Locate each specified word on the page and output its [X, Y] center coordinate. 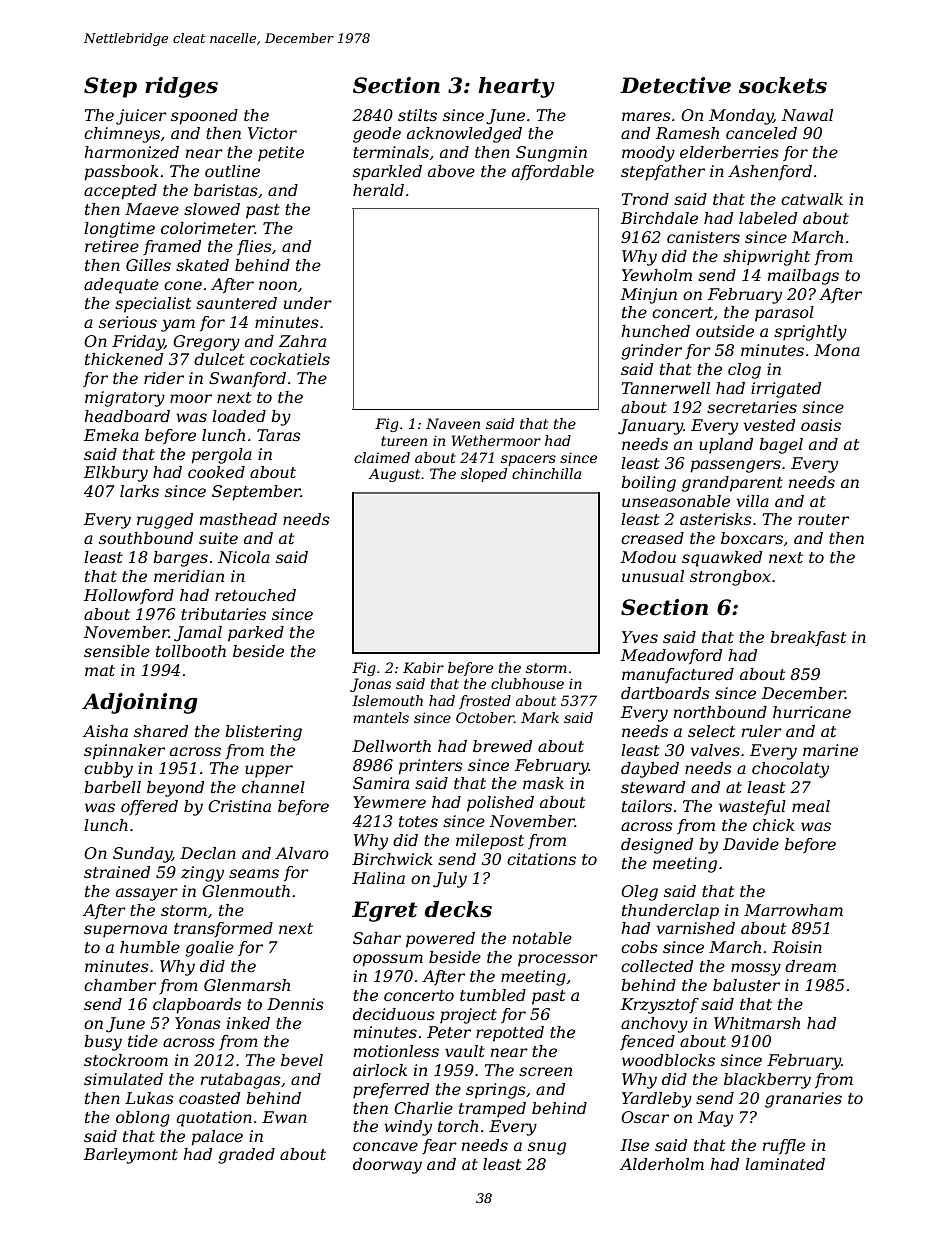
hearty [516, 87]
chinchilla [546, 473]
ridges [181, 87]
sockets [783, 85]
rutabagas [241, 1081]
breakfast [808, 638]
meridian [189, 576]
